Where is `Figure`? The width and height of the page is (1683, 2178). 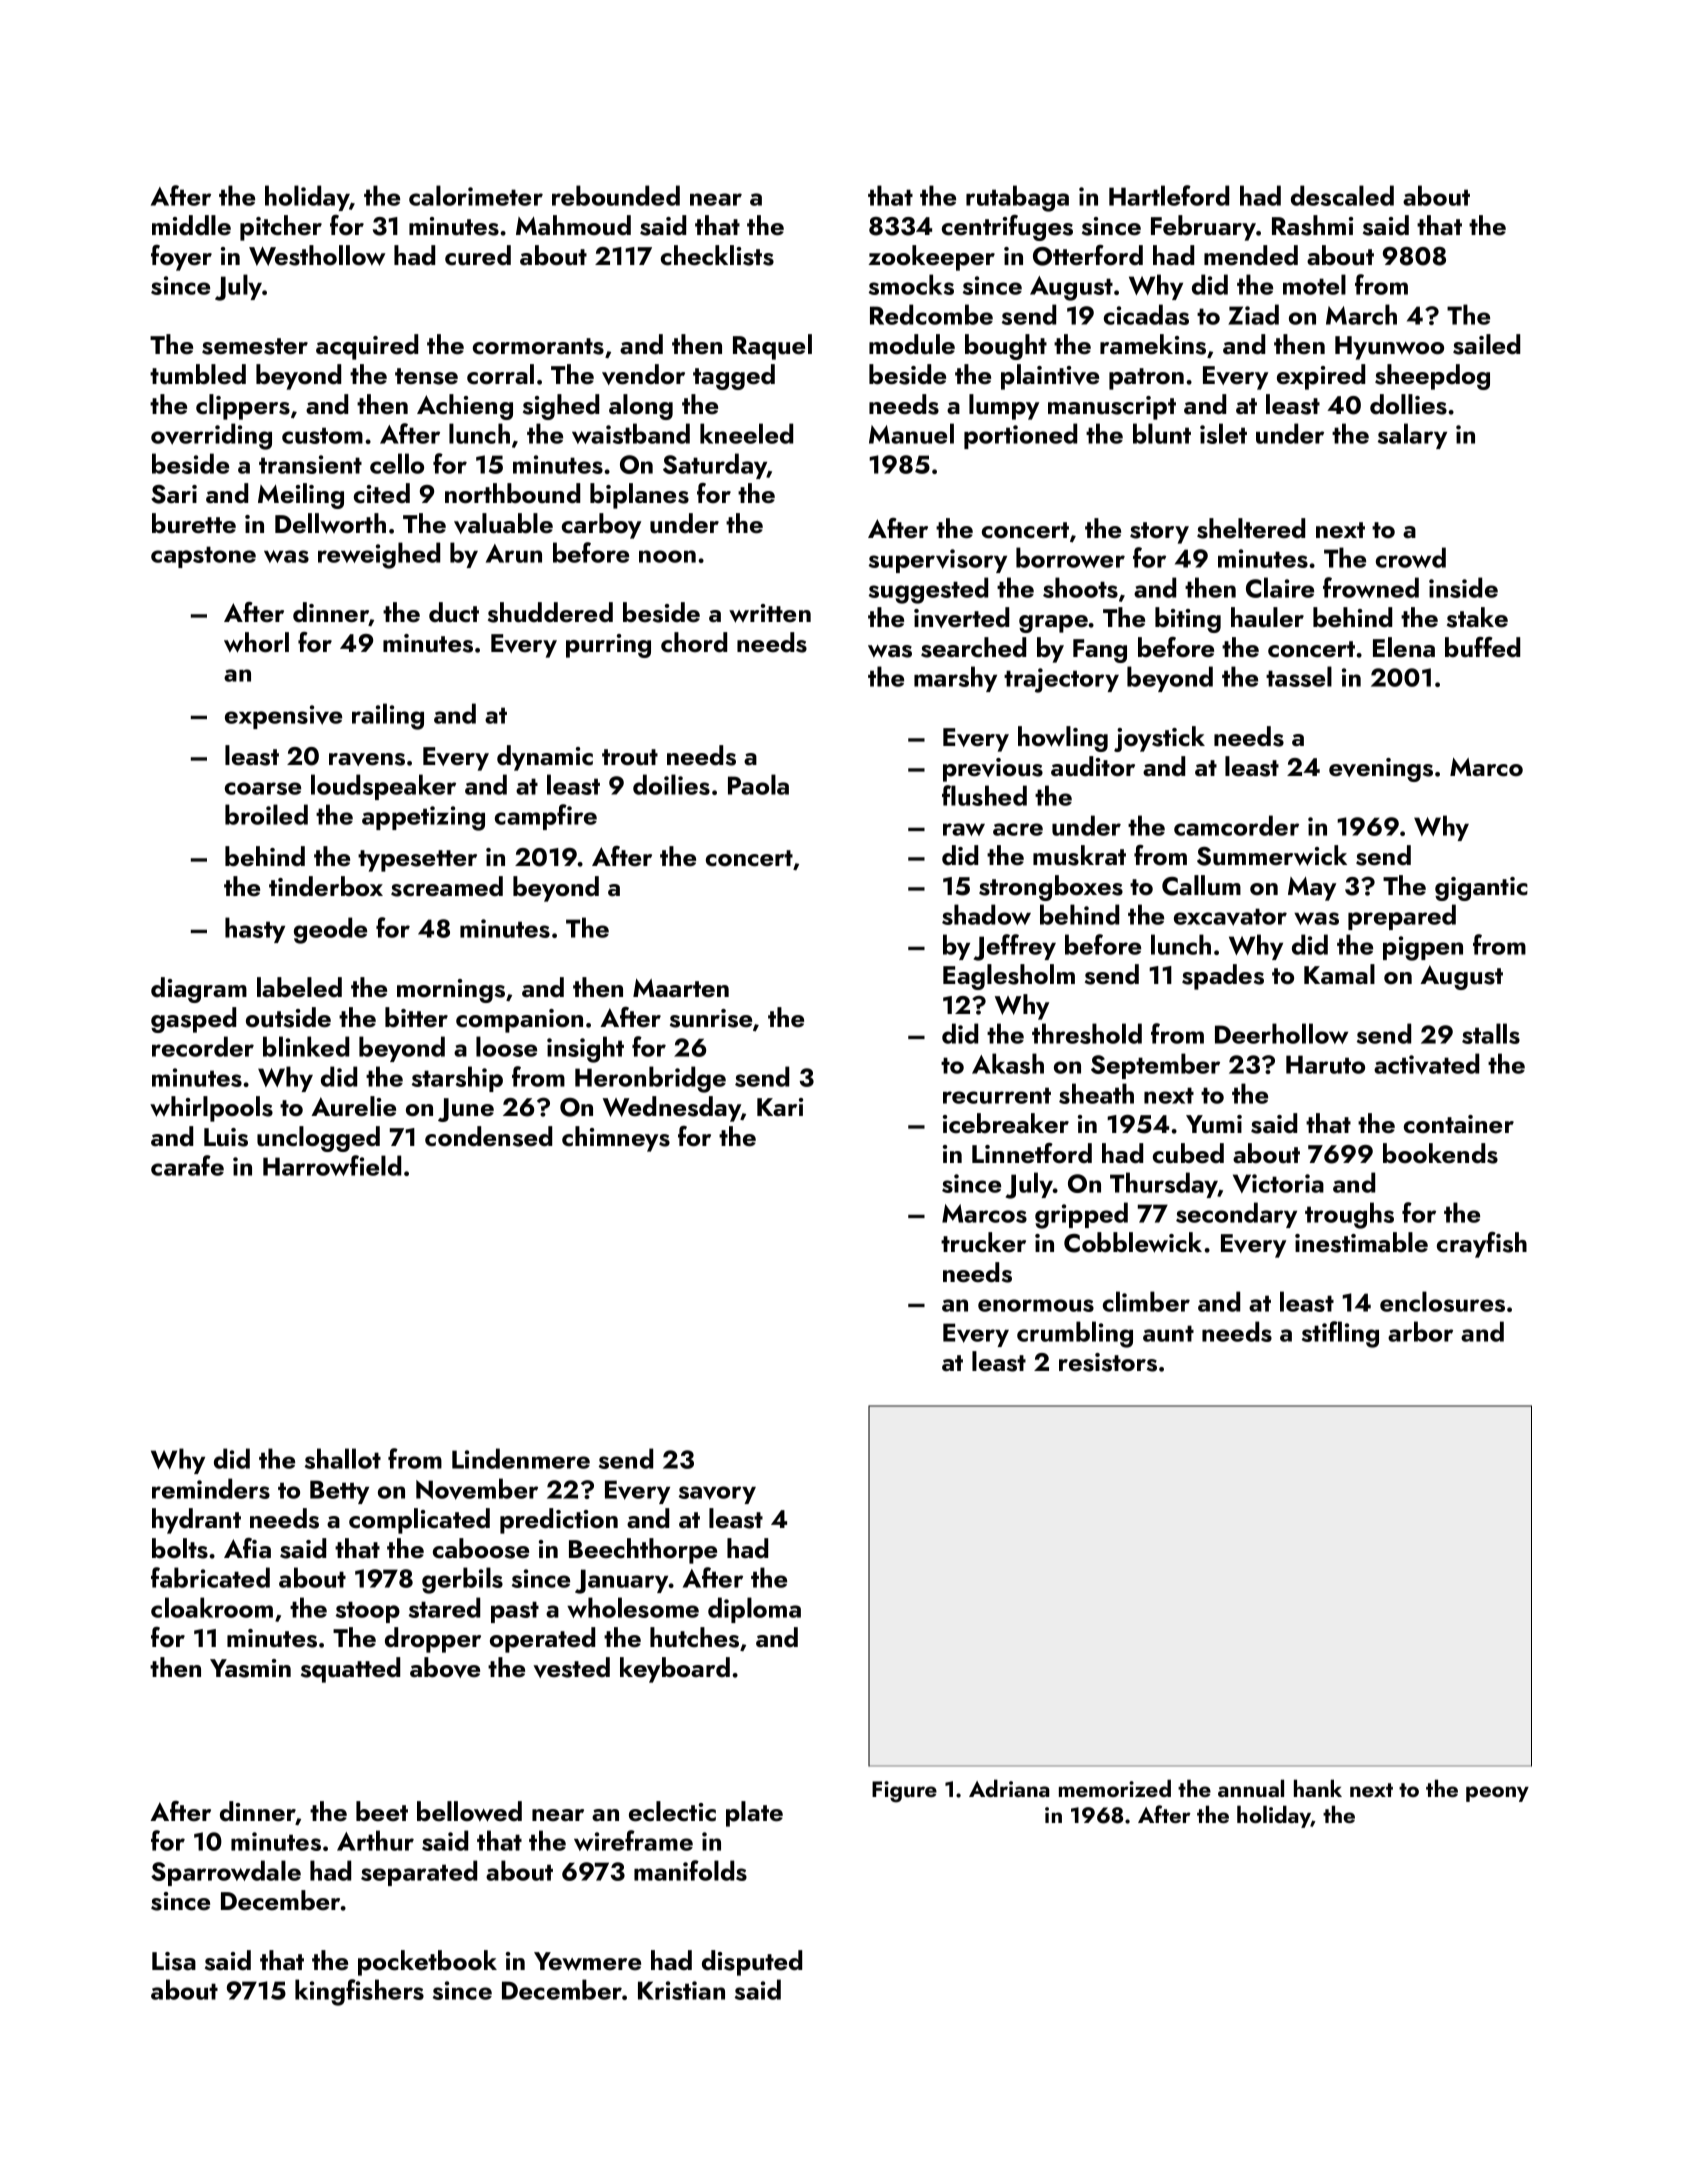
Figure is located at coordinates (904, 1792).
